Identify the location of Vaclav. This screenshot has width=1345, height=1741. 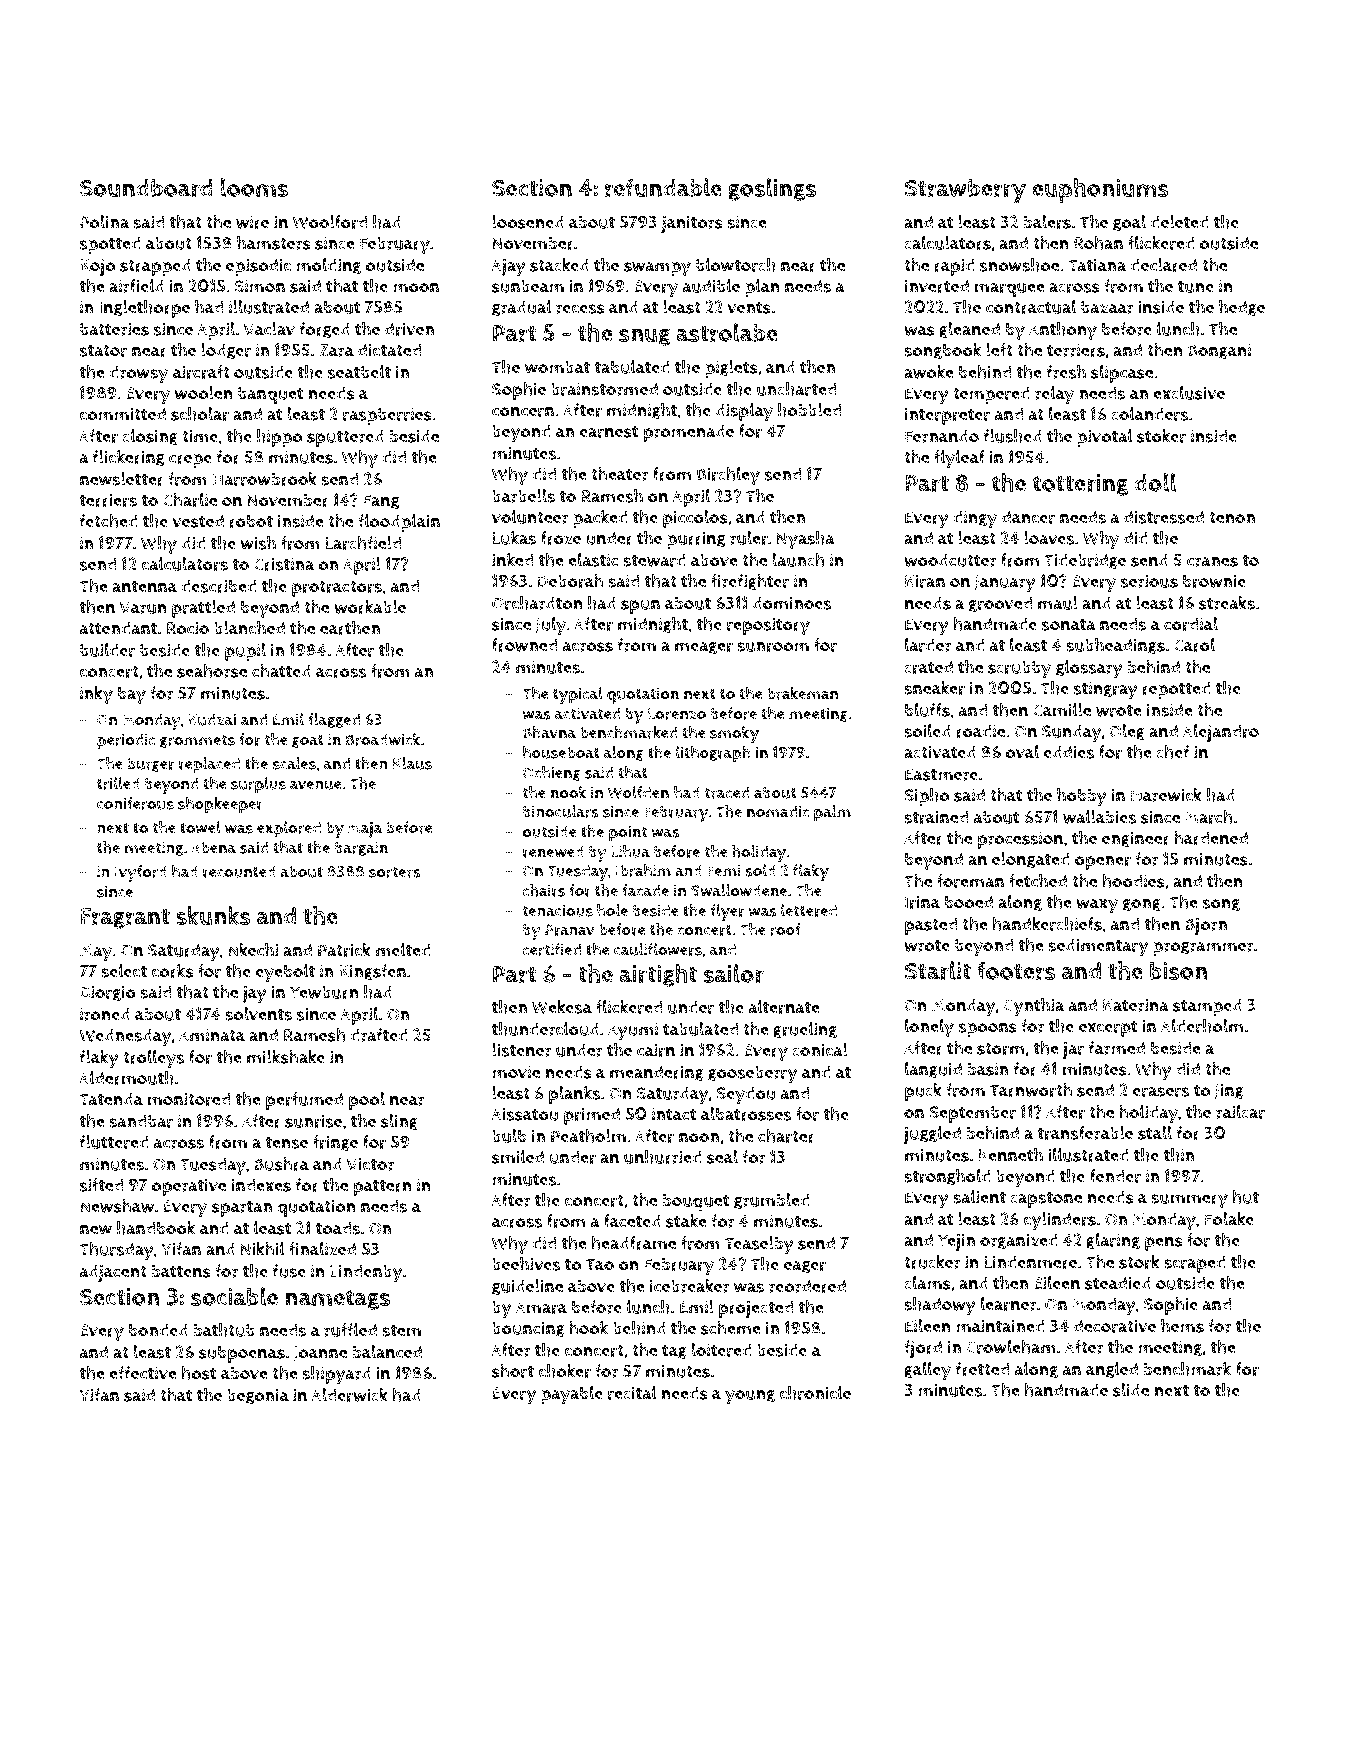
(269, 329).
